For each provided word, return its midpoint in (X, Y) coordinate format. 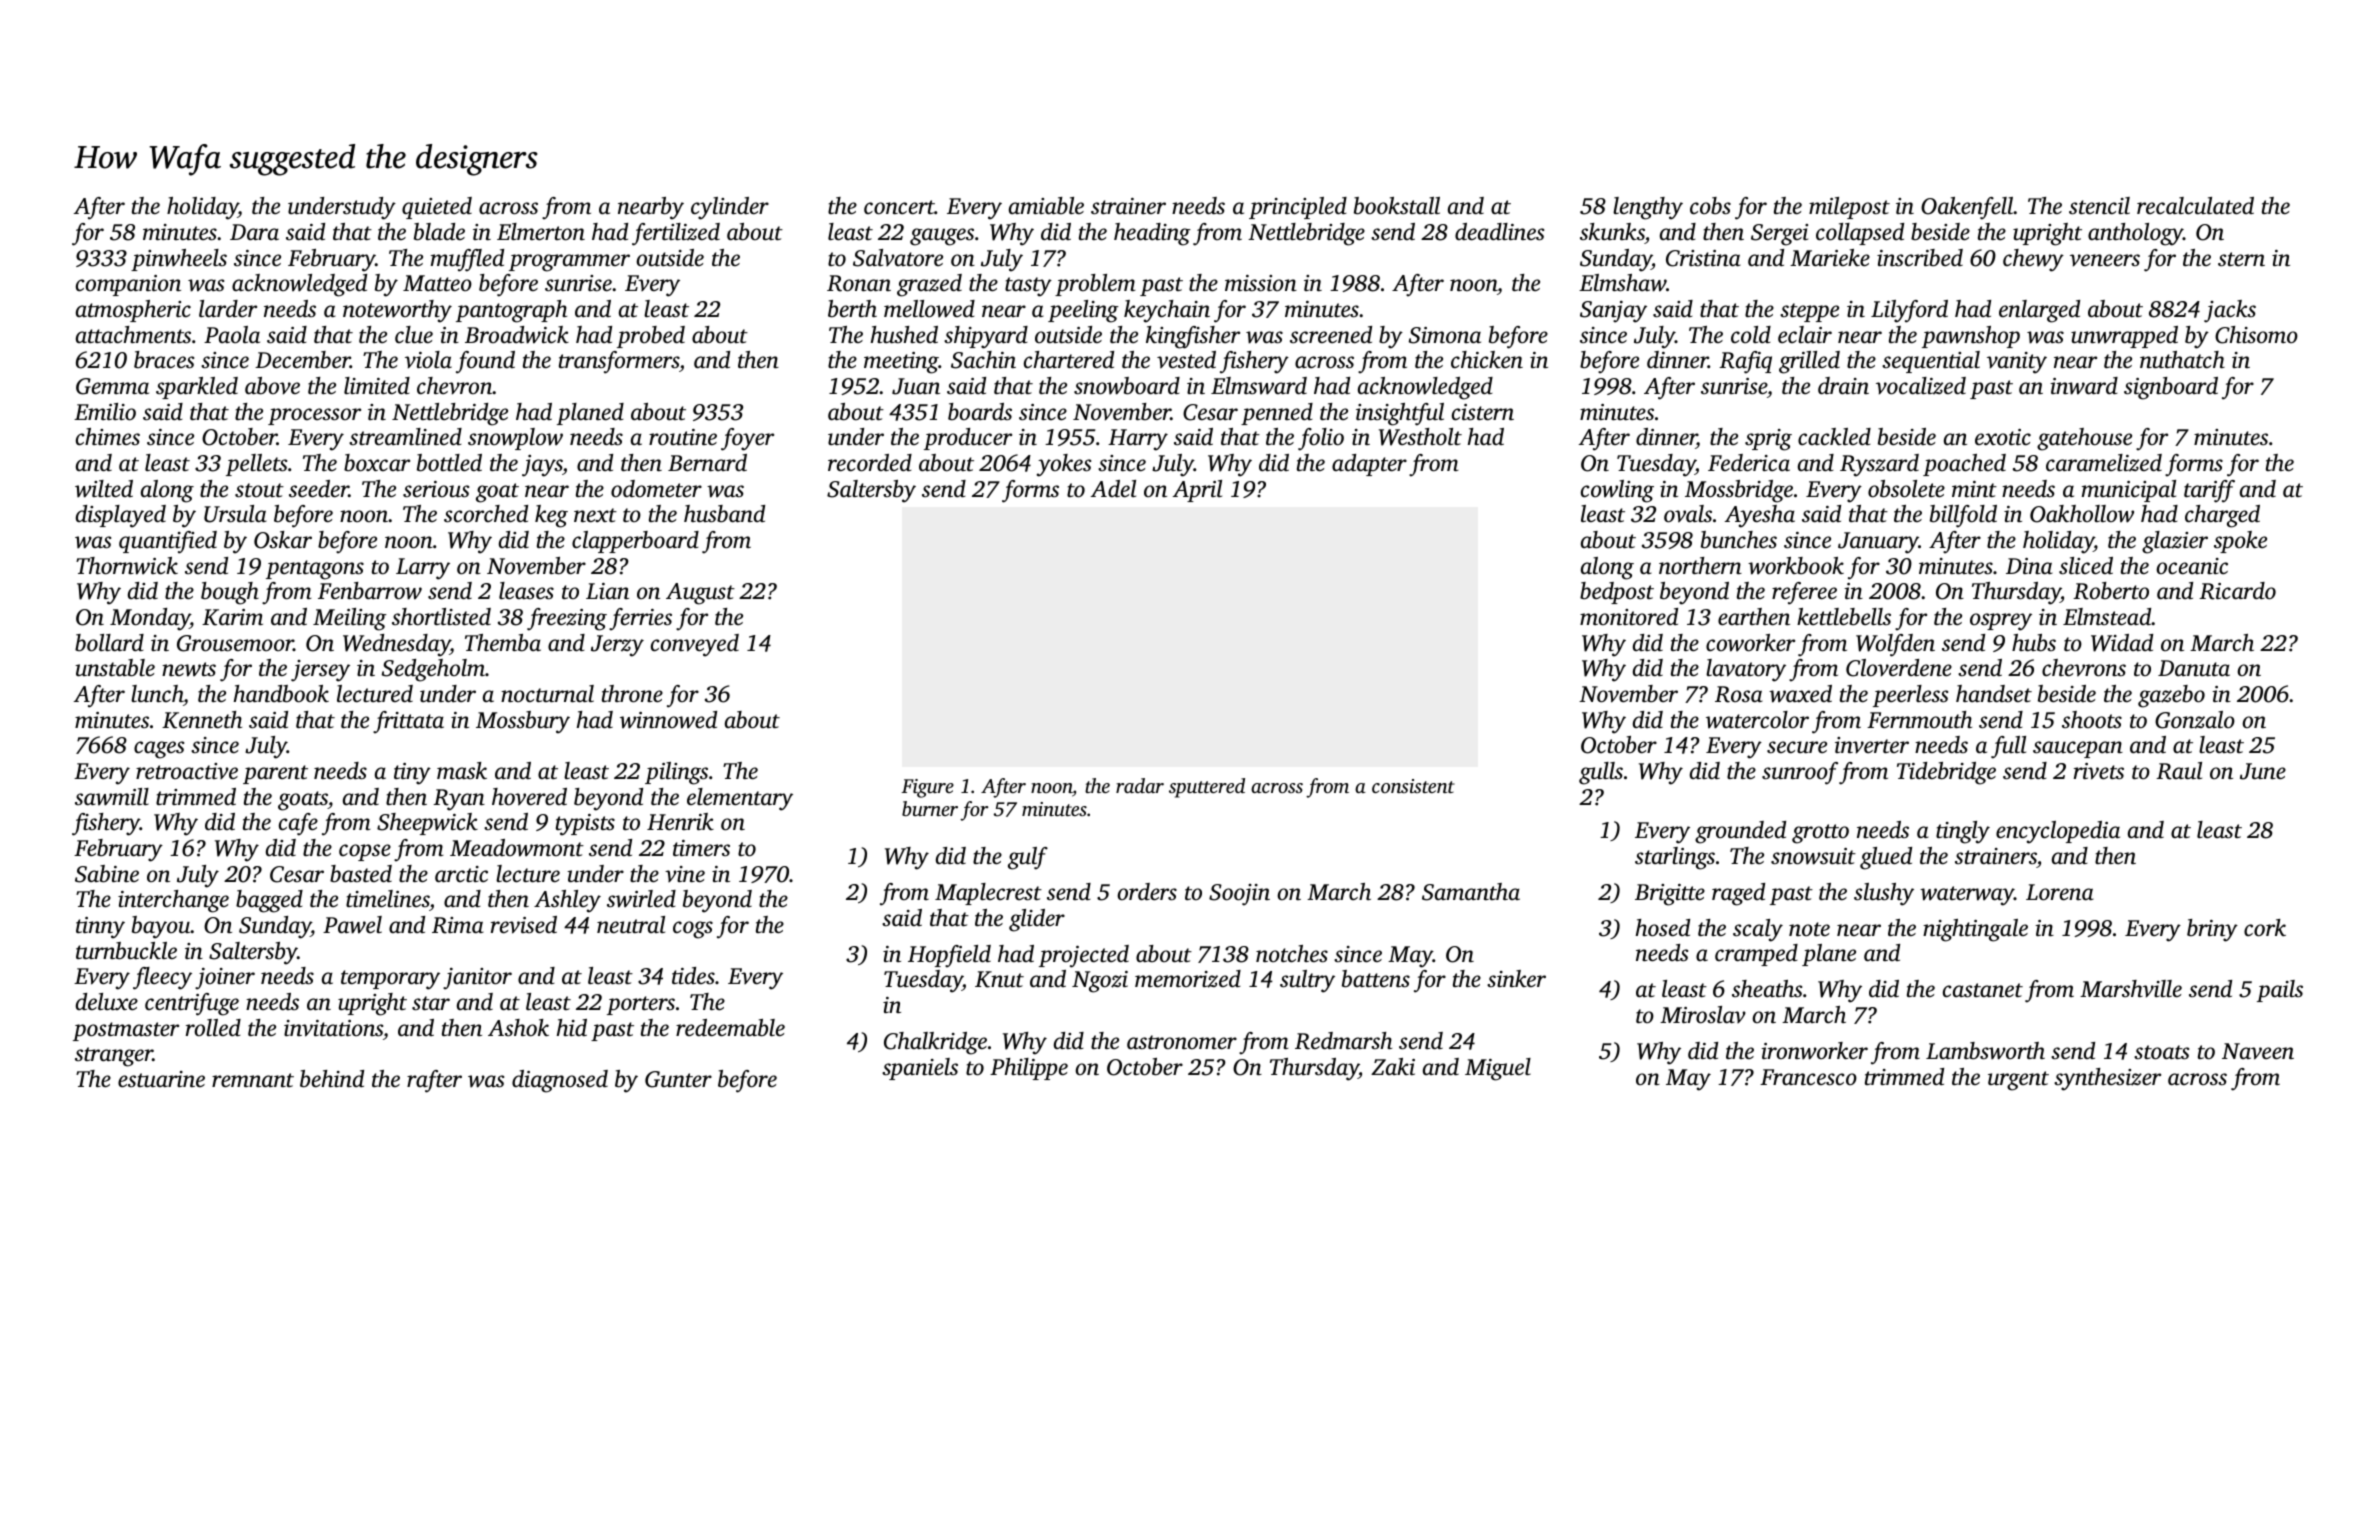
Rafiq (1745, 362)
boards (980, 412)
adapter (1369, 465)
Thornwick (127, 566)
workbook (1796, 566)
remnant (253, 1080)
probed (651, 337)
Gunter (678, 1079)
